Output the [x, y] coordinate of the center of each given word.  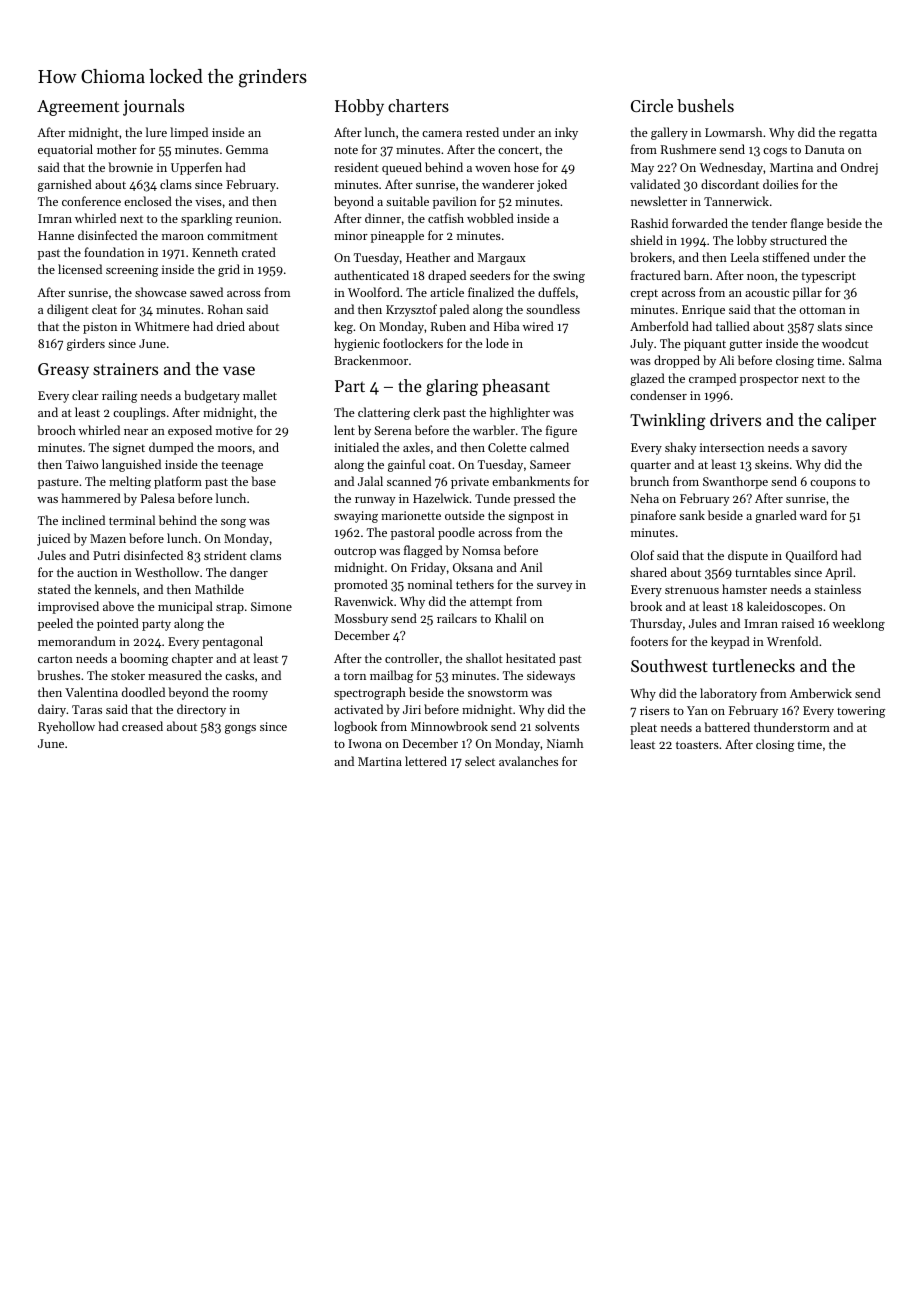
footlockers [413, 343]
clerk [426, 412]
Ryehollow [66, 727]
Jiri [412, 709]
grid [229, 270]
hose [526, 167]
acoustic [767, 292]
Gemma [247, 149]
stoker [128, 675]
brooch [56, 430]
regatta [858, 134]
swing [569, 277]
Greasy [63, 371]
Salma [865, 360]
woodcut [845, 343]
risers [655, 710]
